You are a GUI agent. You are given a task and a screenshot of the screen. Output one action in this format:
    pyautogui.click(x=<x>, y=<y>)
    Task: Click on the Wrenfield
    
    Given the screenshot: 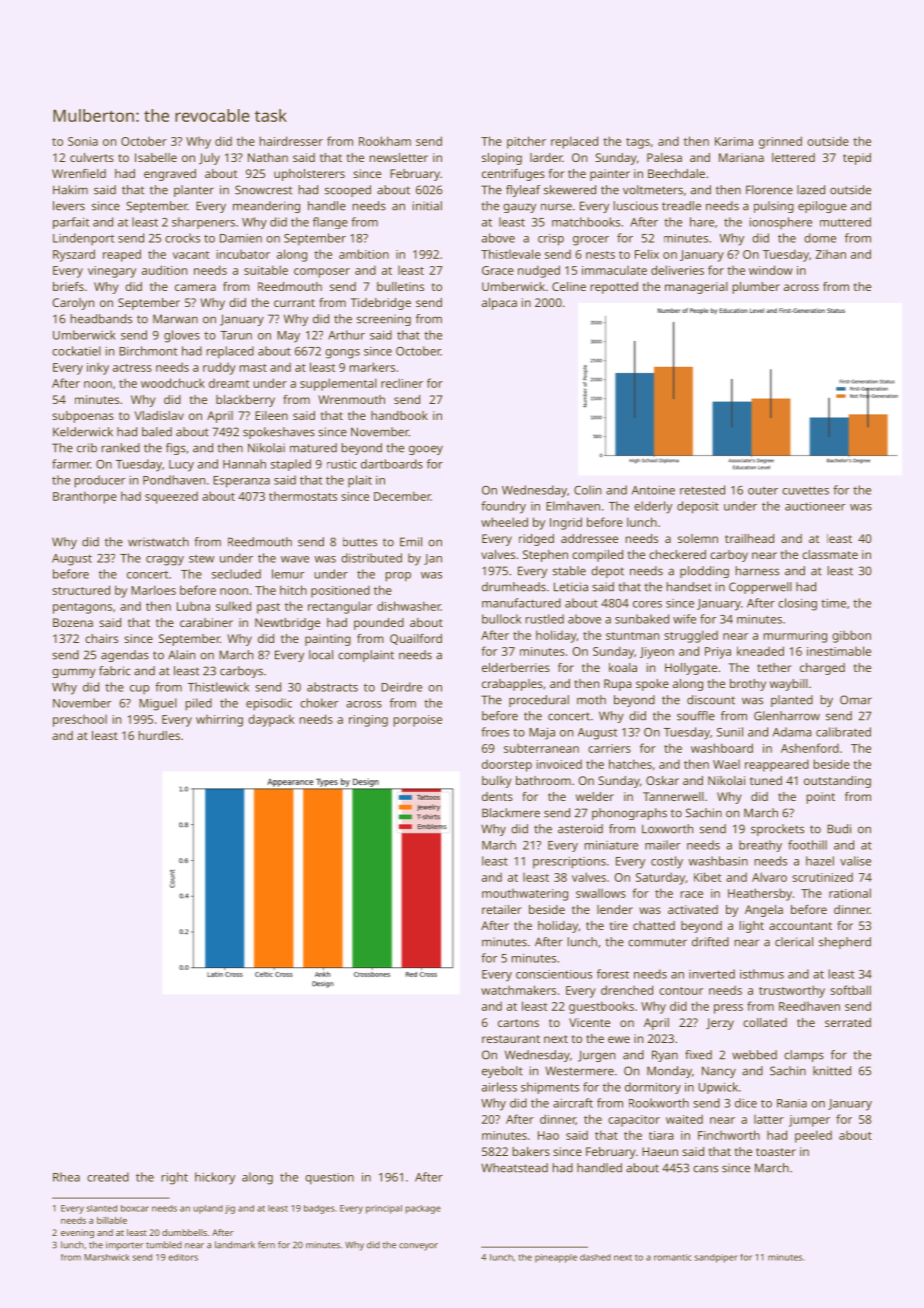 What is the action you would take?
    pyautogui.click(x=79, y=173)
